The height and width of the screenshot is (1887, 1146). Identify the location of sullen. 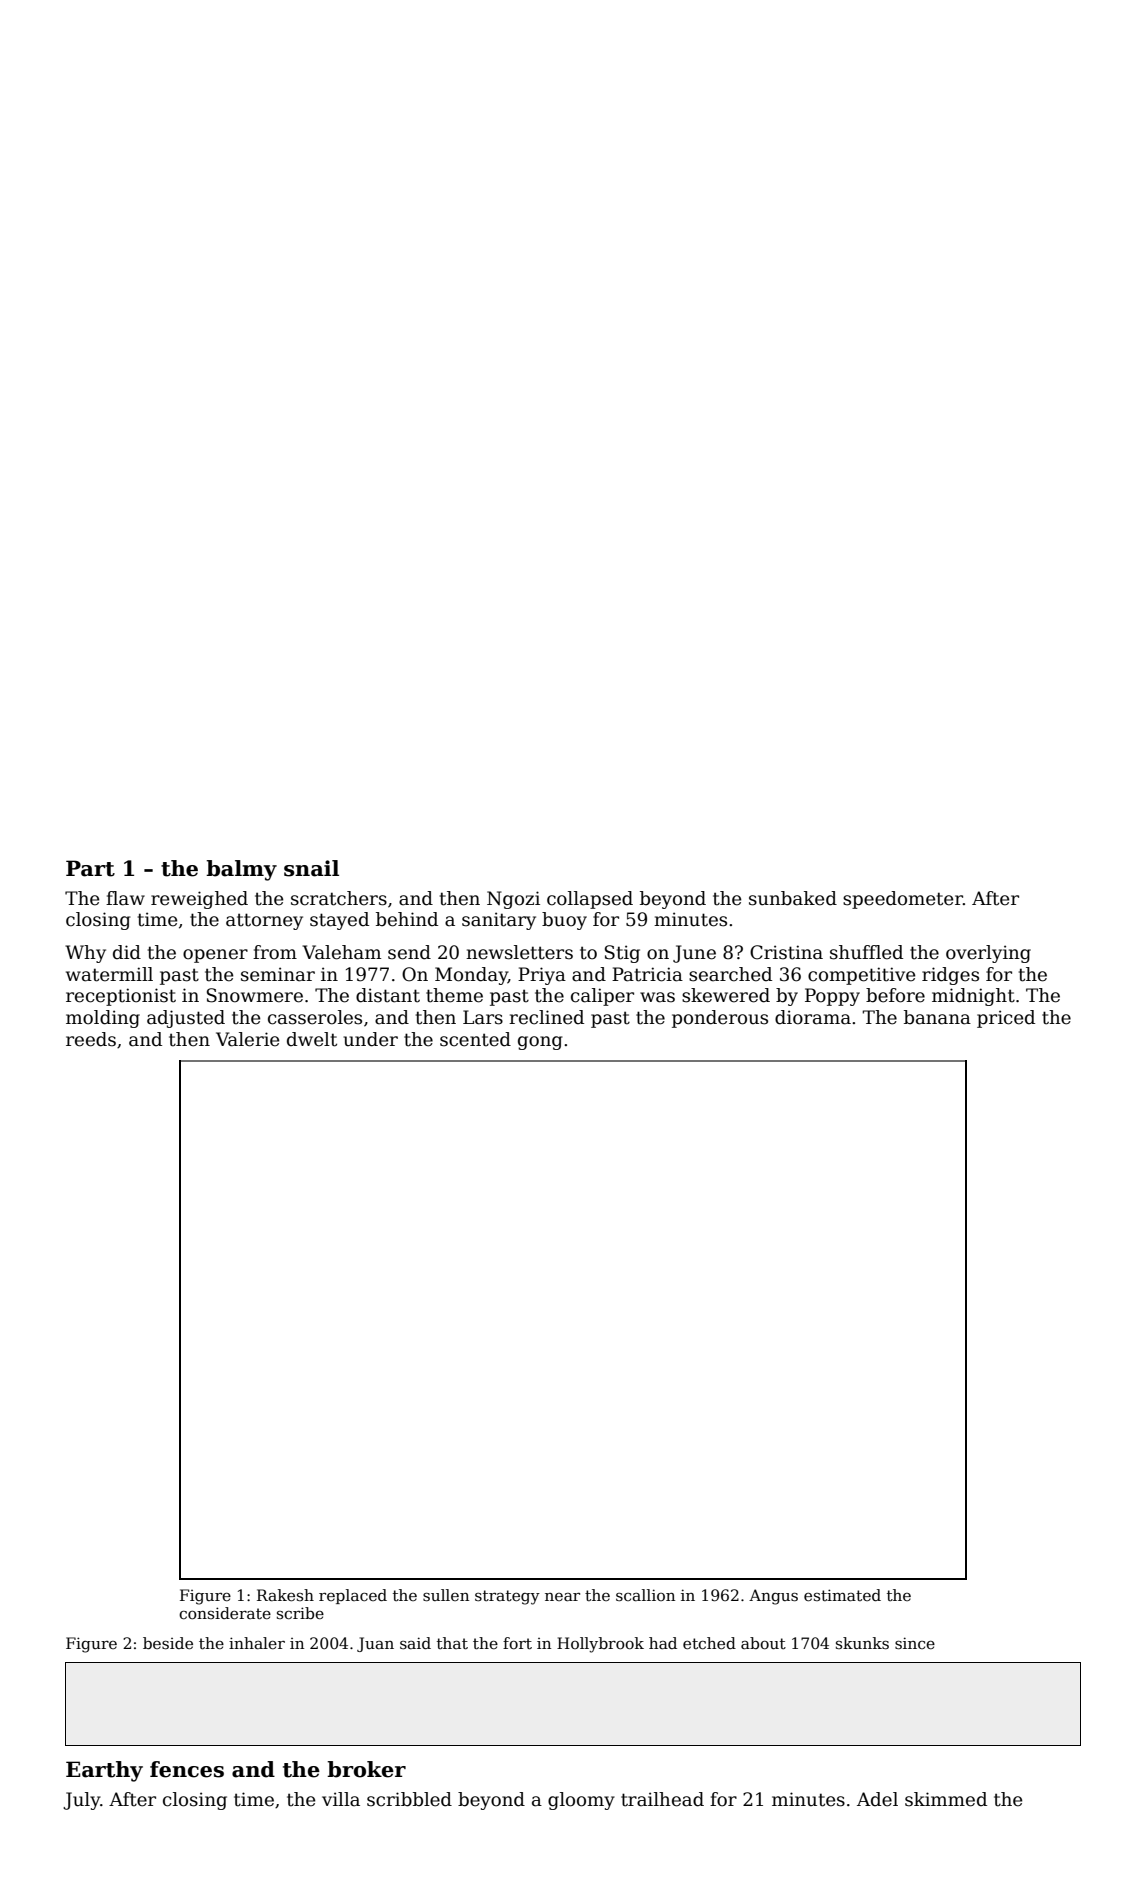
(446, 1595).
